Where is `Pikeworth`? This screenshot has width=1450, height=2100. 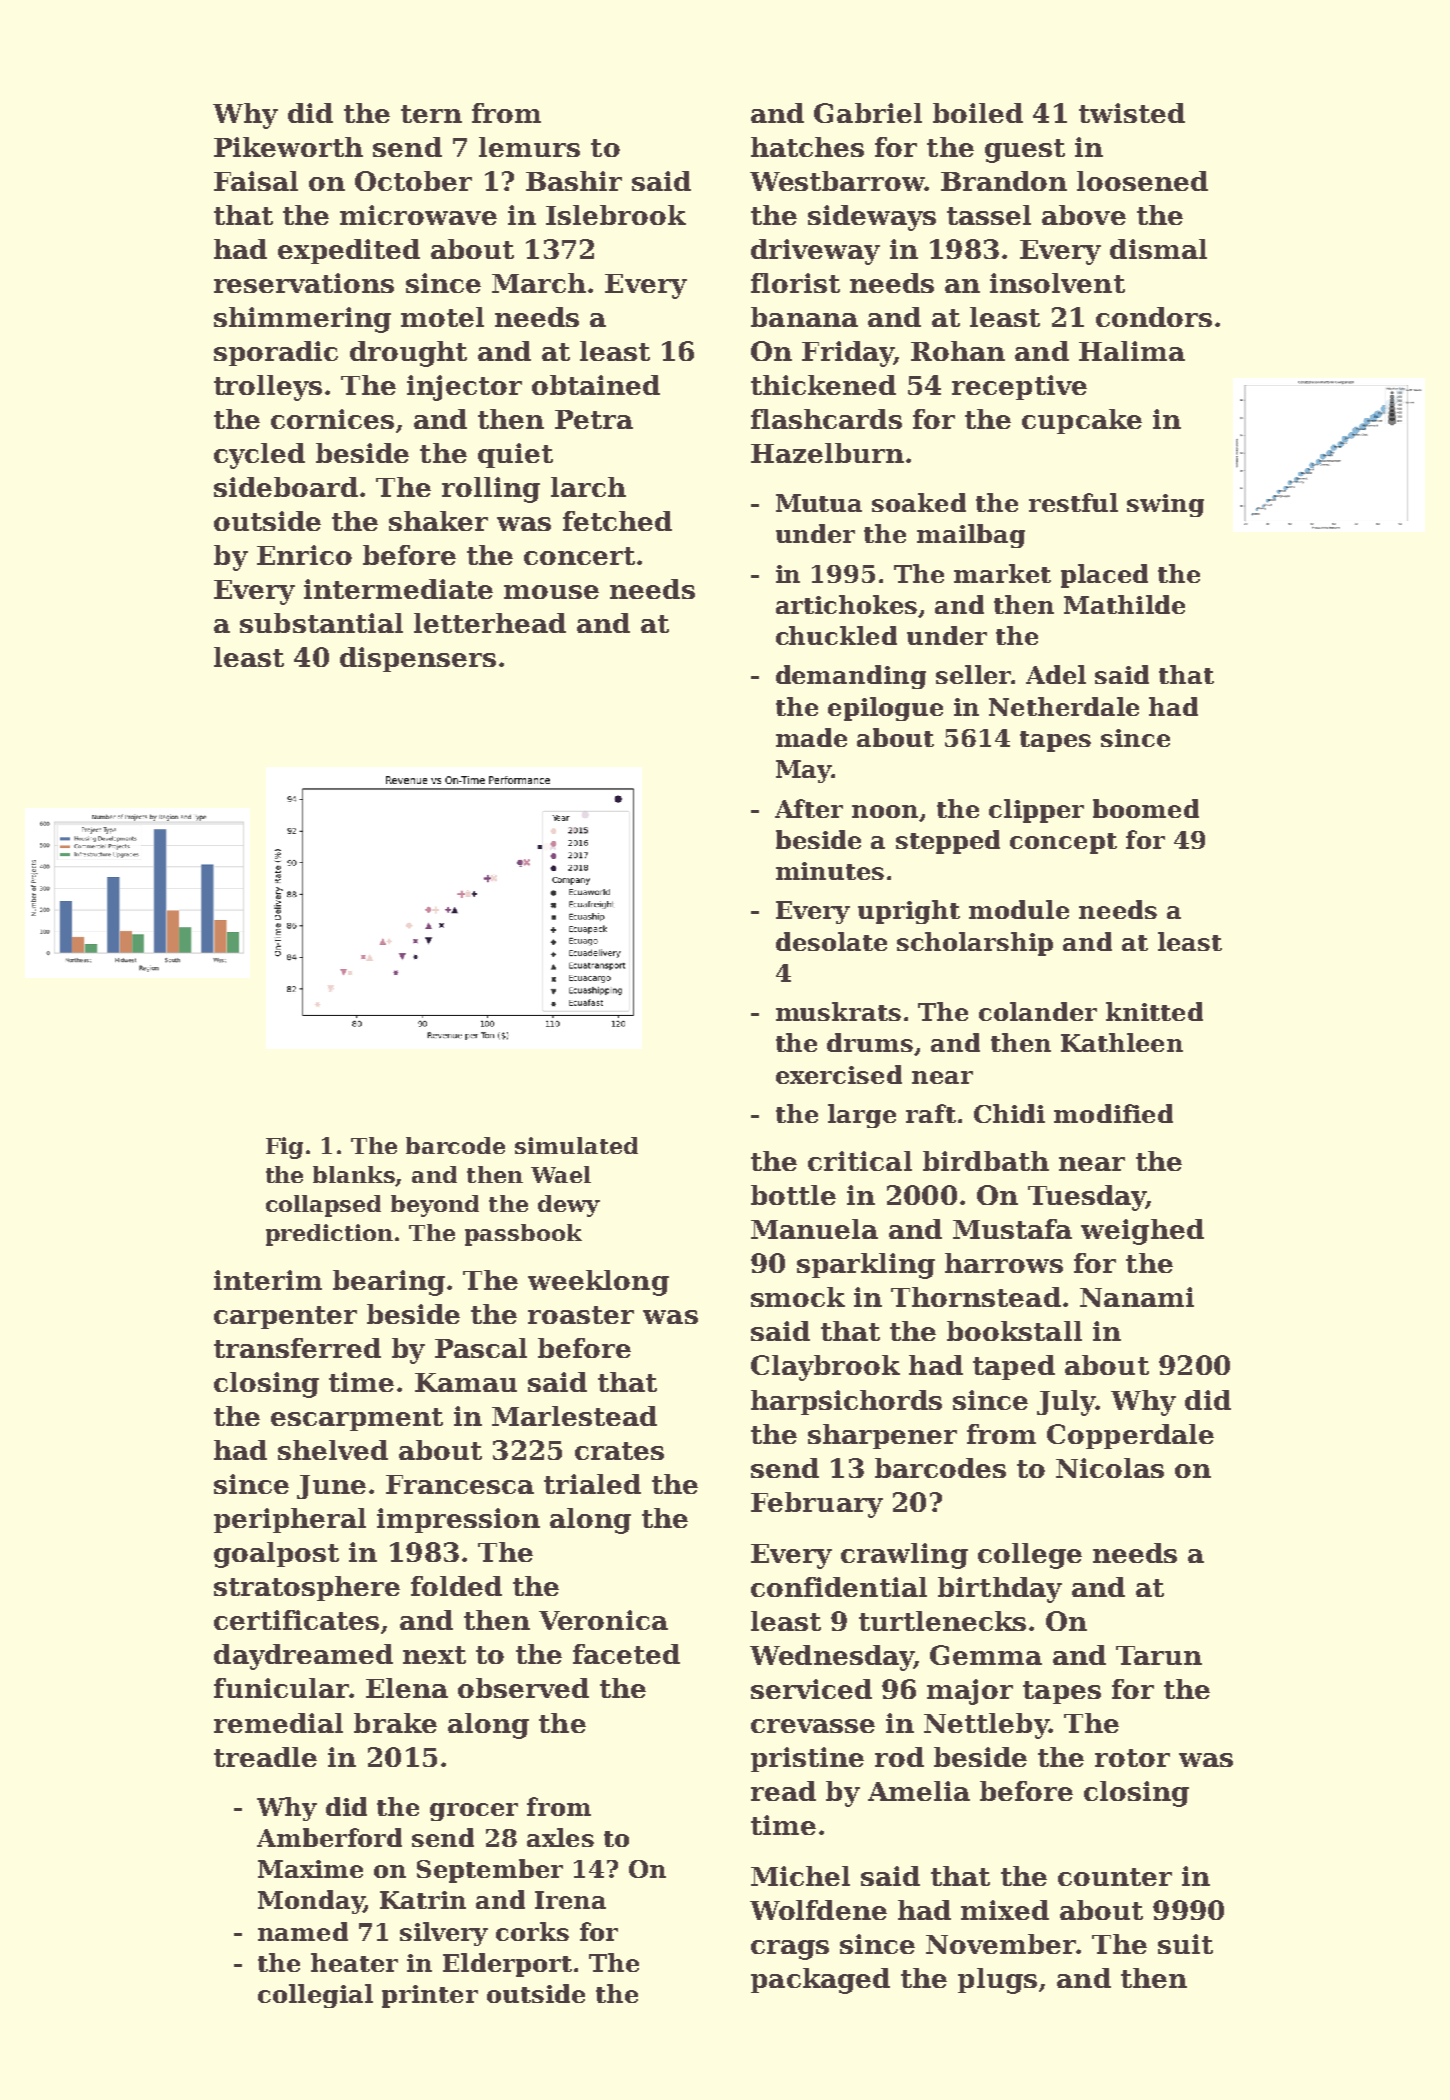 Pikeworth is located at coordinates (288, 147).
